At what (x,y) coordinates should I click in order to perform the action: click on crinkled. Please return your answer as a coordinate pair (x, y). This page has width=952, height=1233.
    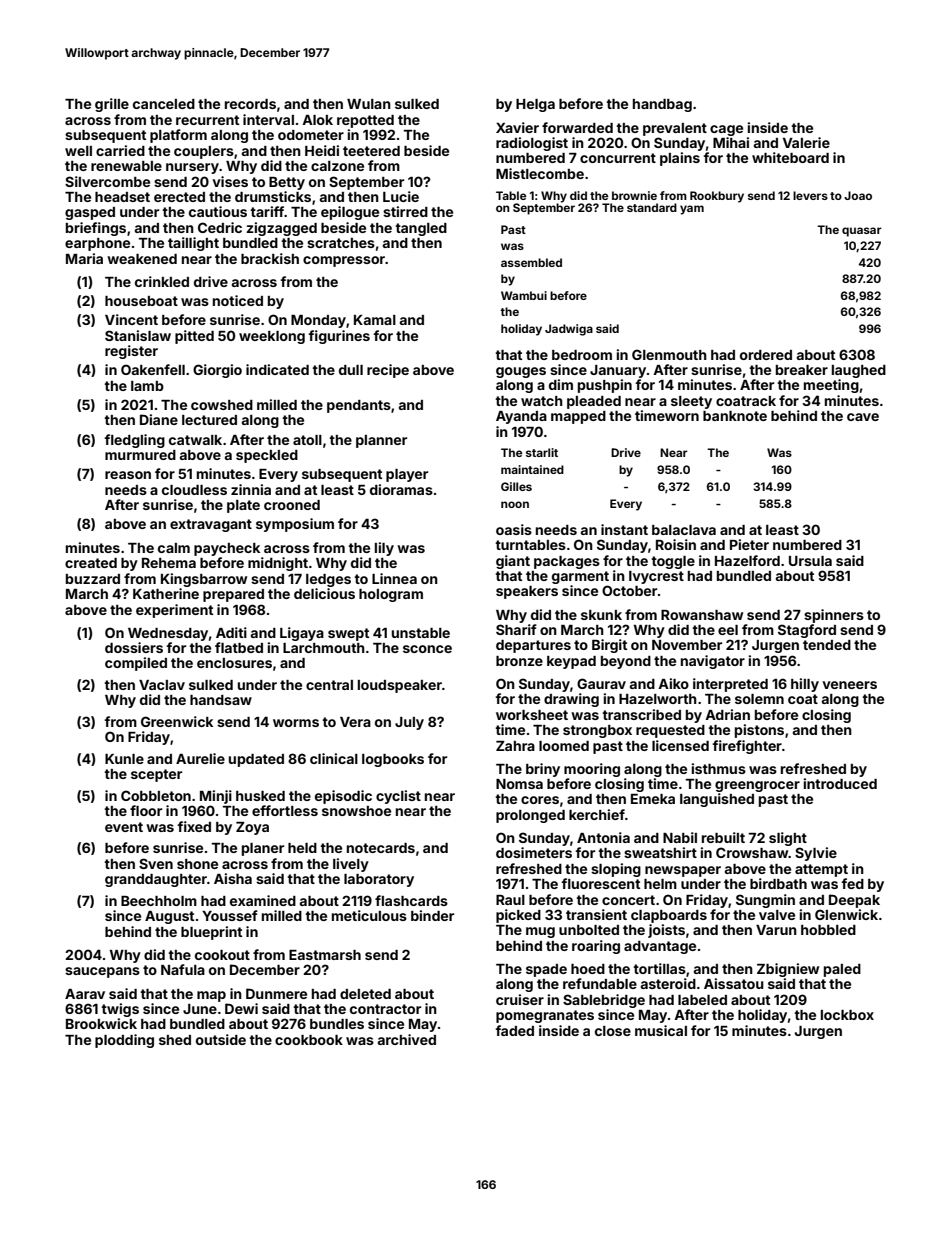
    Looking at the image, I should click on (162, 281).
